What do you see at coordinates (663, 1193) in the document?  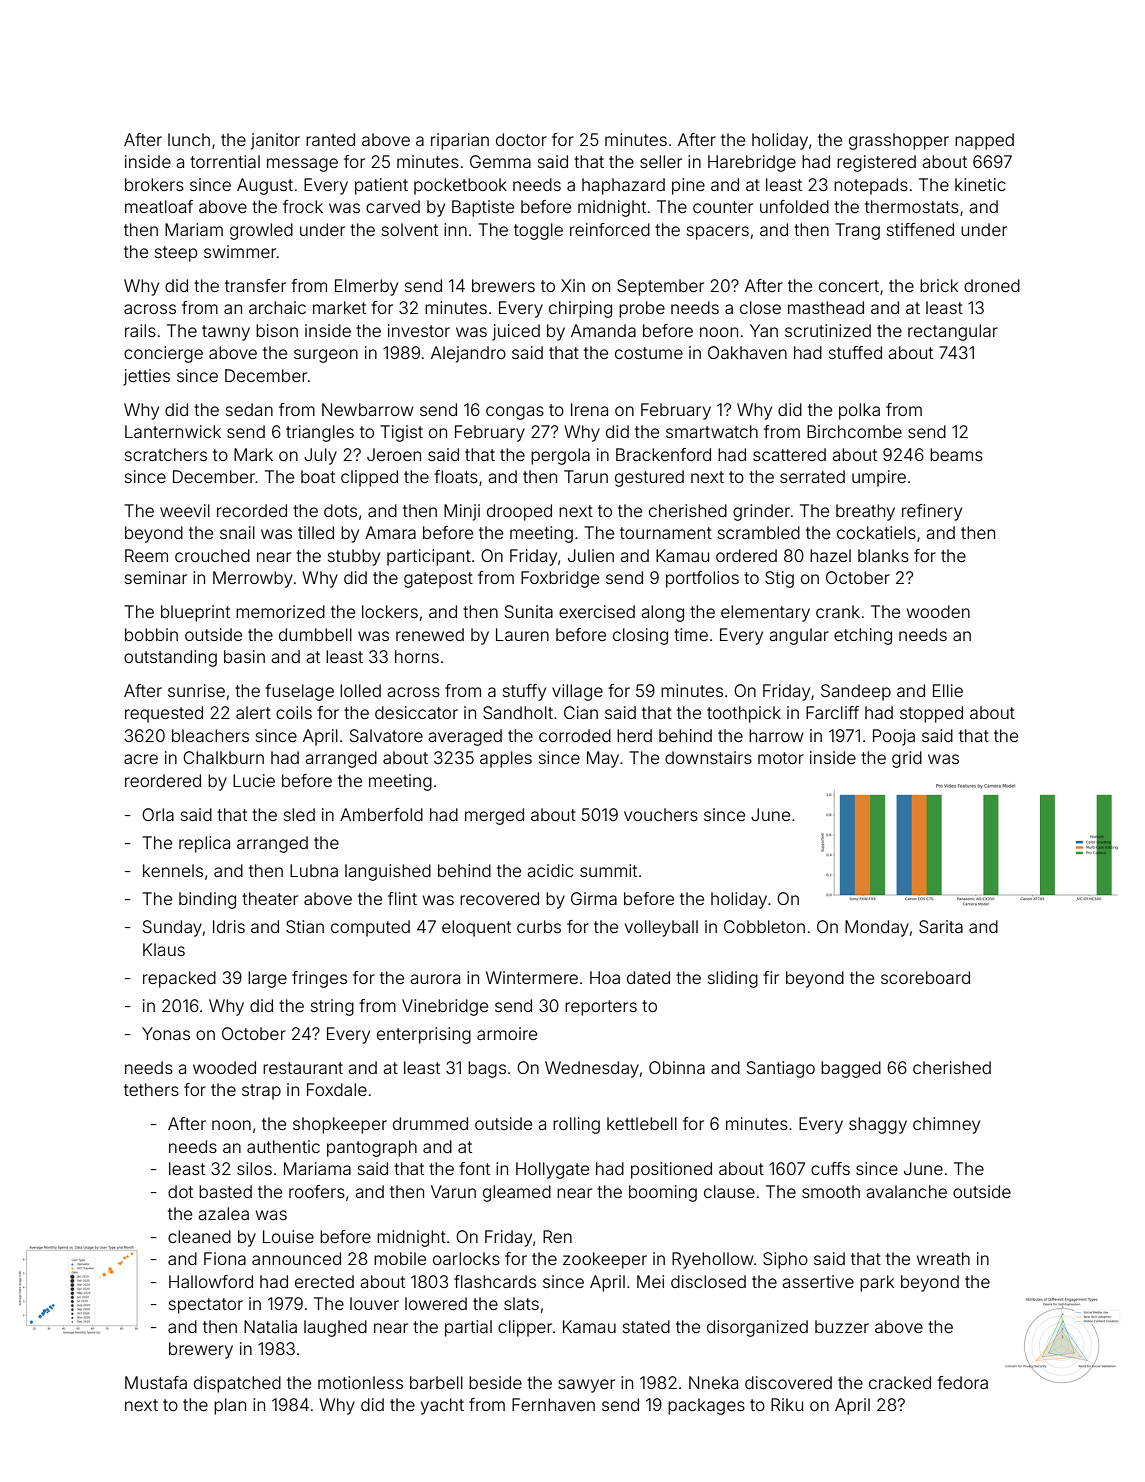 I see `booming` at bounding box center [663, 1193].
